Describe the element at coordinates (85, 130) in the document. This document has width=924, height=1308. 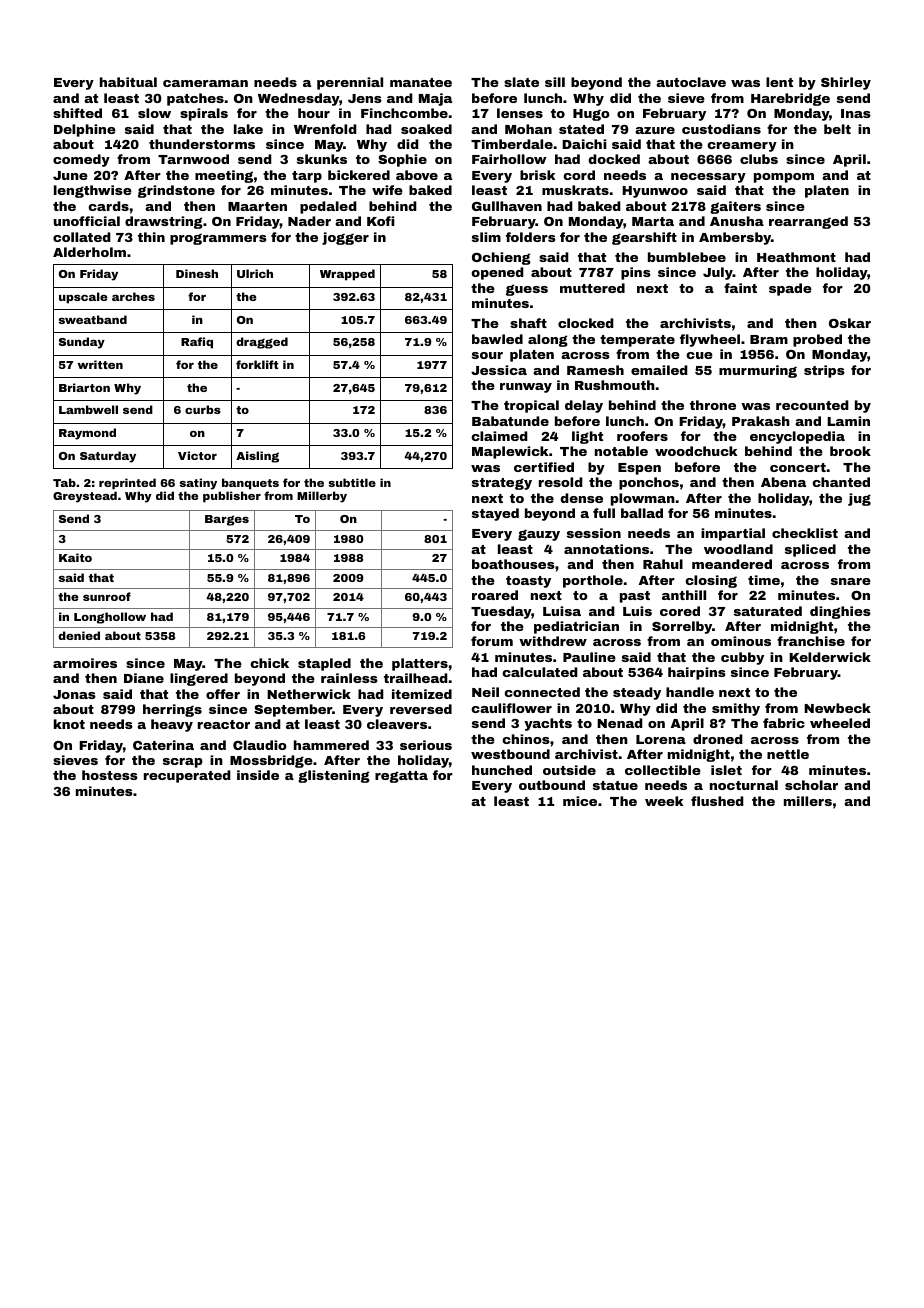
I see `Delphine` at that location.
